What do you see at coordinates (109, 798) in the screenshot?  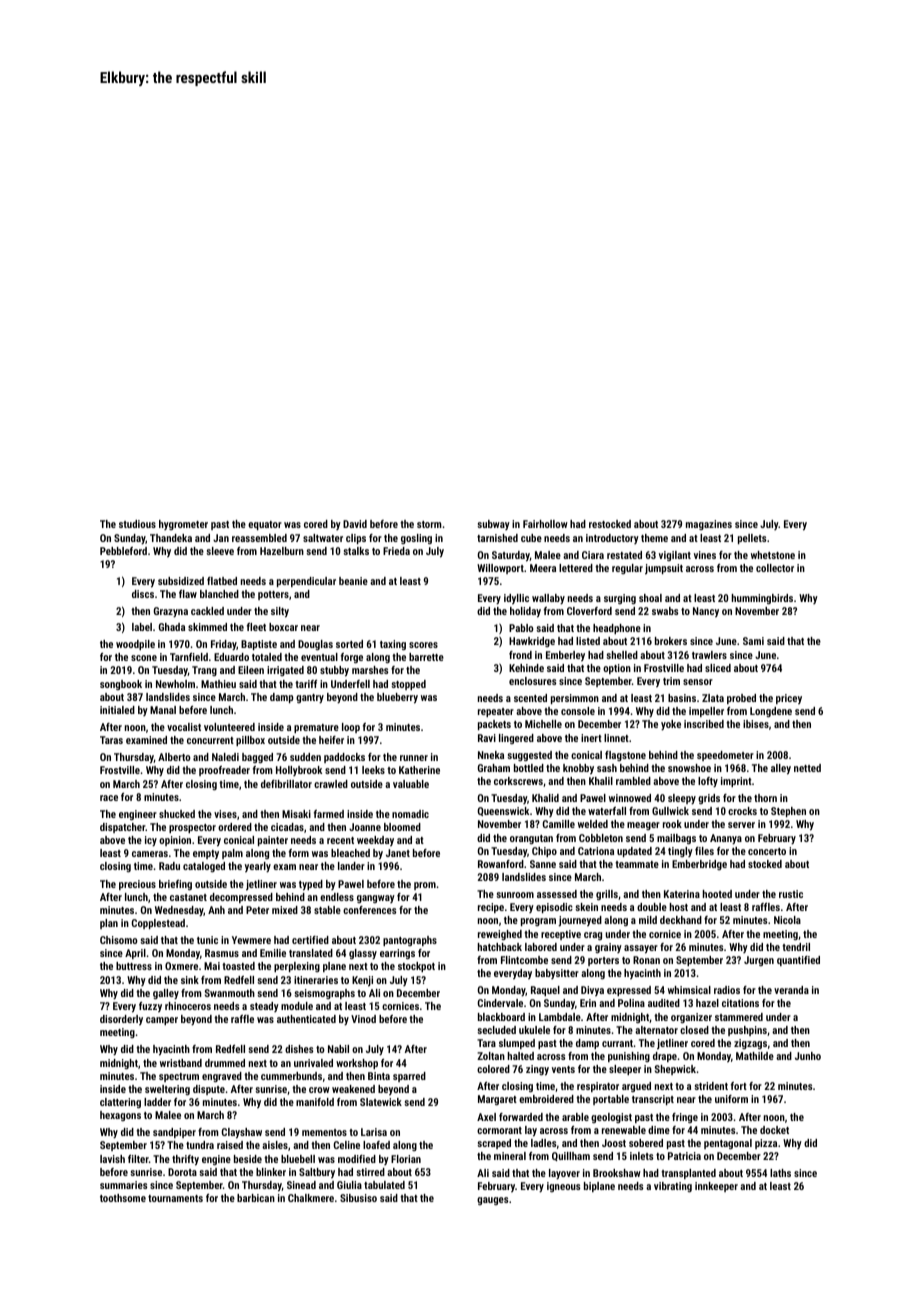 I see `race` at bounding box center [109, 798].
